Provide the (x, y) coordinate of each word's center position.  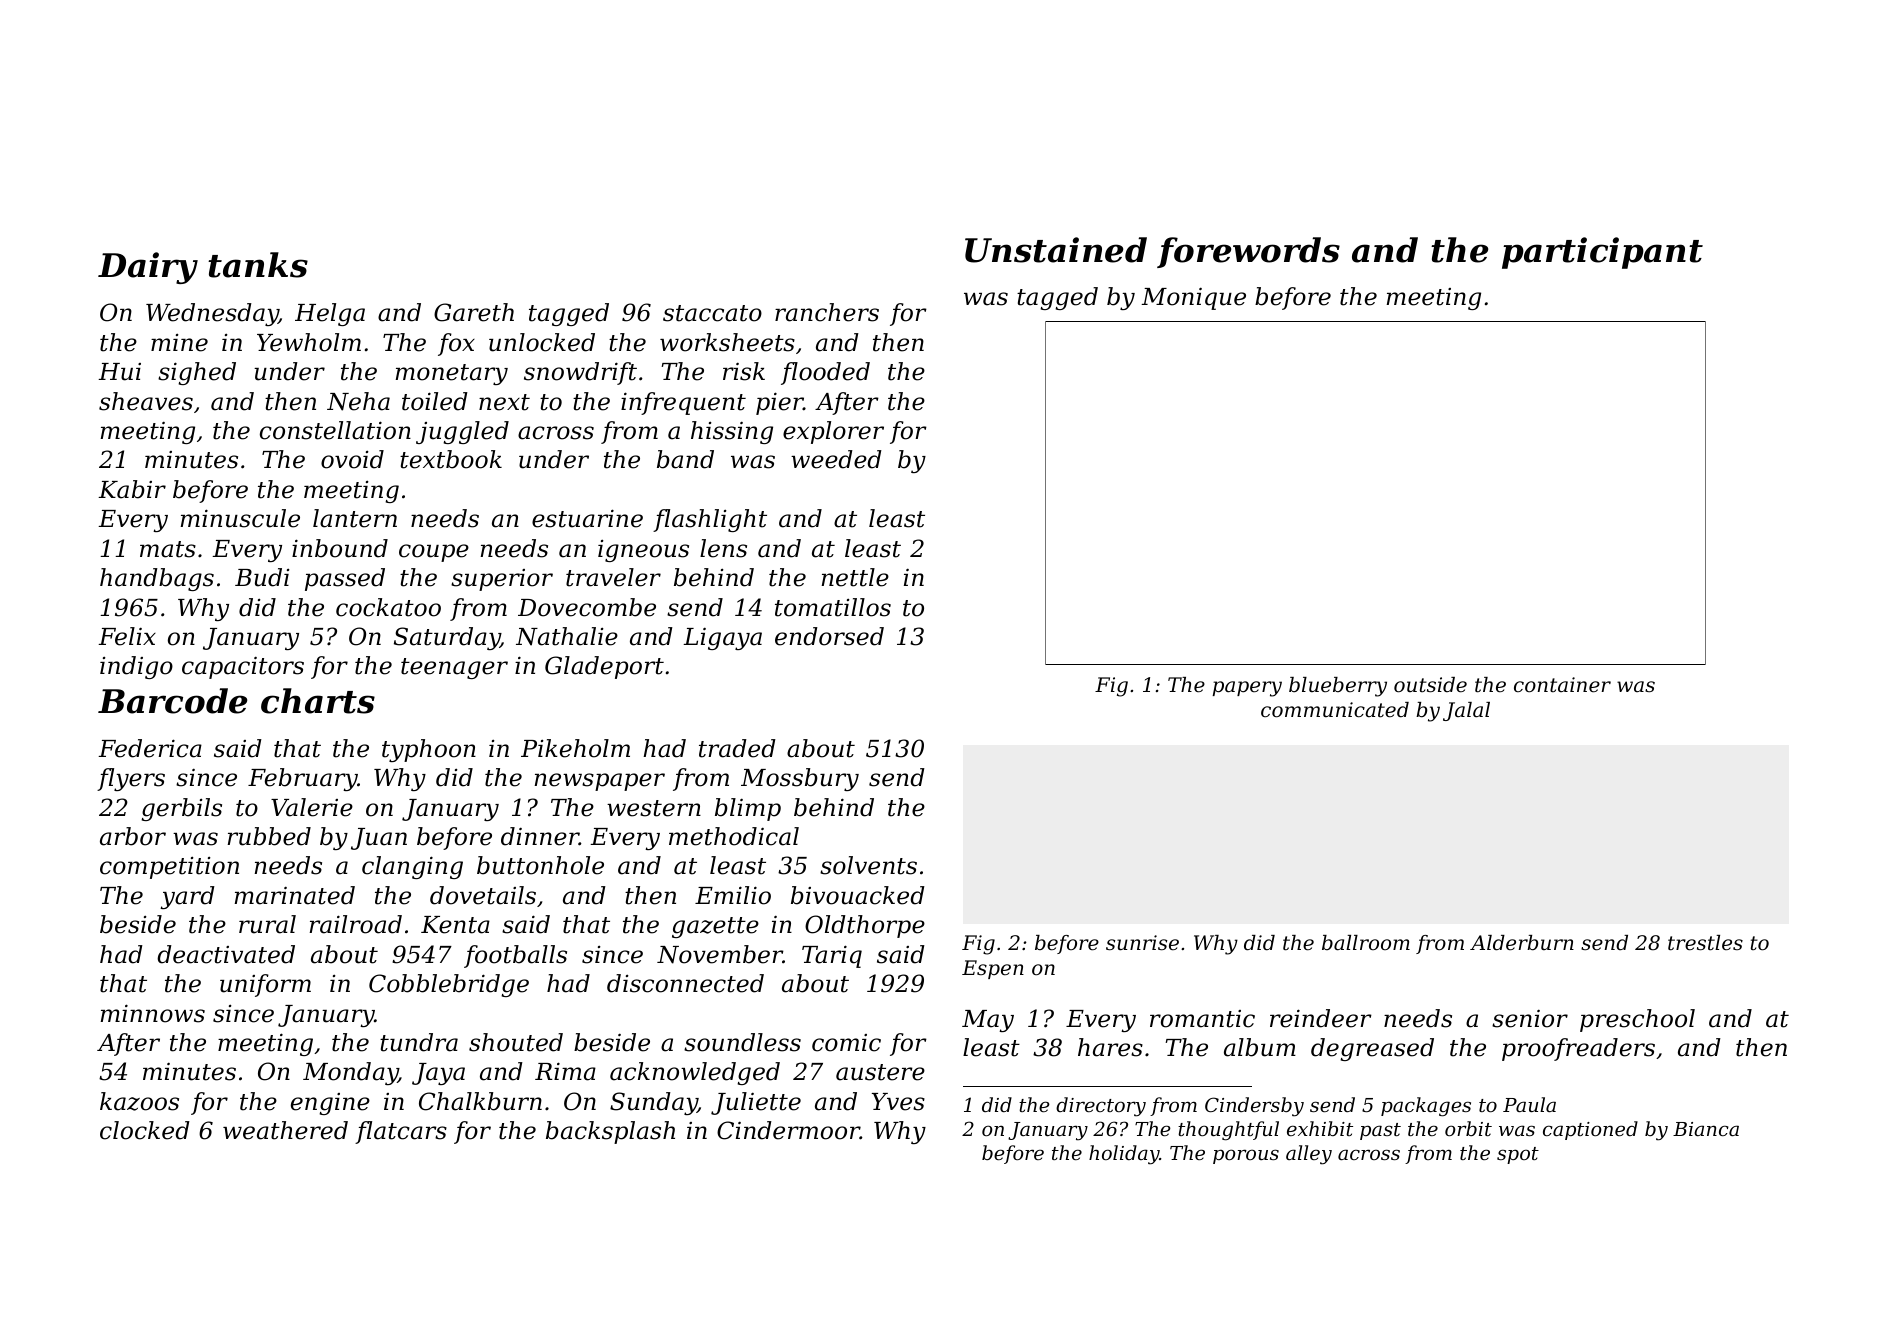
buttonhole (540, 865)
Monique (1193, 298)
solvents (868, 865)
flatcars (401, 1132)
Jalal (1466, 711)
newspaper (600, 782)
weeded (836, 459)
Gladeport (604, 667)
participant (1602, 253)
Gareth (474, 312)
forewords (1248, 252)
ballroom (1366, 943)
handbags (157, 579)
